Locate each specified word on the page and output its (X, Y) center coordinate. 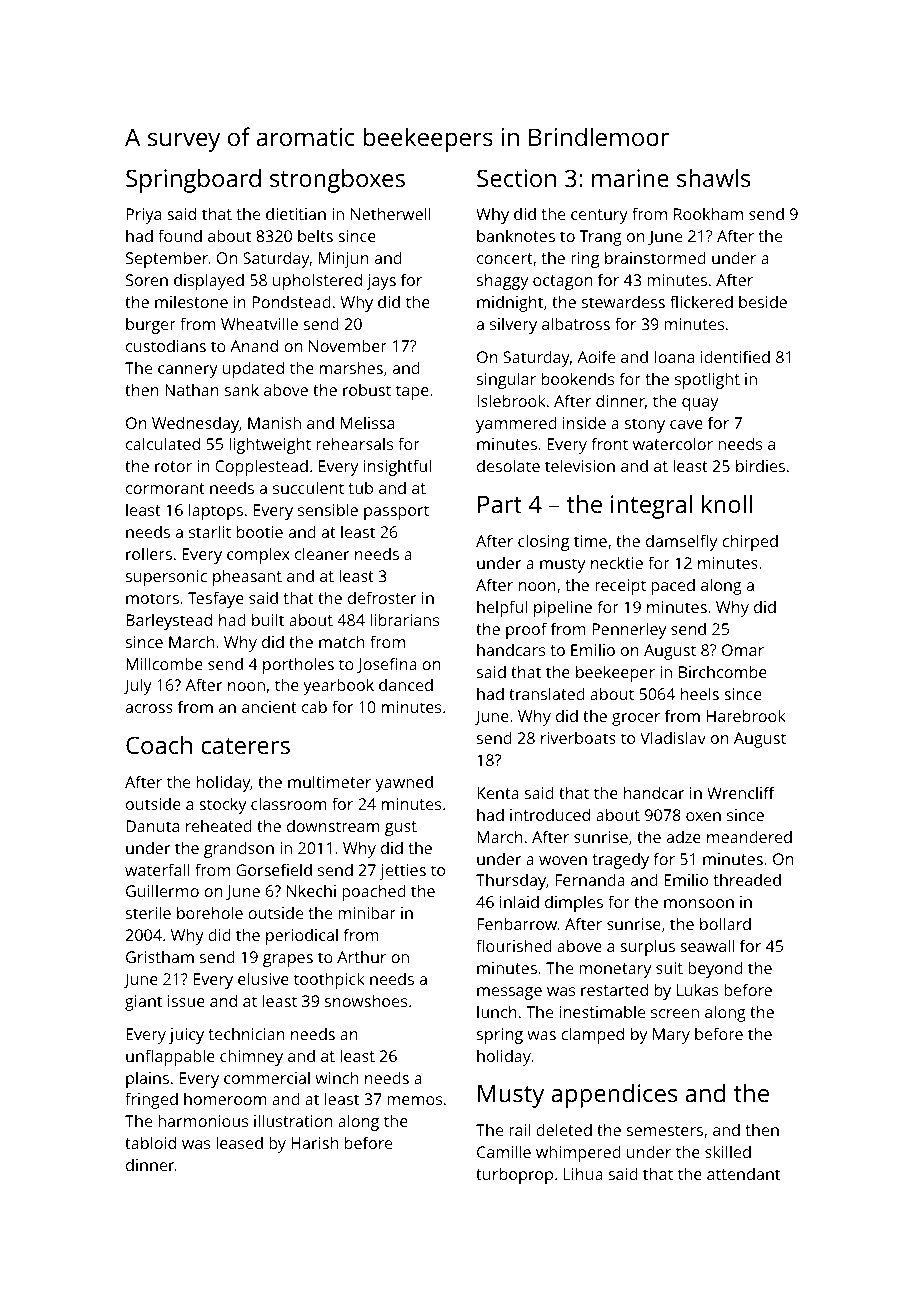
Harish (314, 1142)
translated (547, 693)
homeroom (225, 1099)
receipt (620, 587)
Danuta (152, 826)
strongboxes (337, 180)
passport (396, 512)
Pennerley (629, 630)
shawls (714, 177)
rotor (173, 466)
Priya (143, 216)
